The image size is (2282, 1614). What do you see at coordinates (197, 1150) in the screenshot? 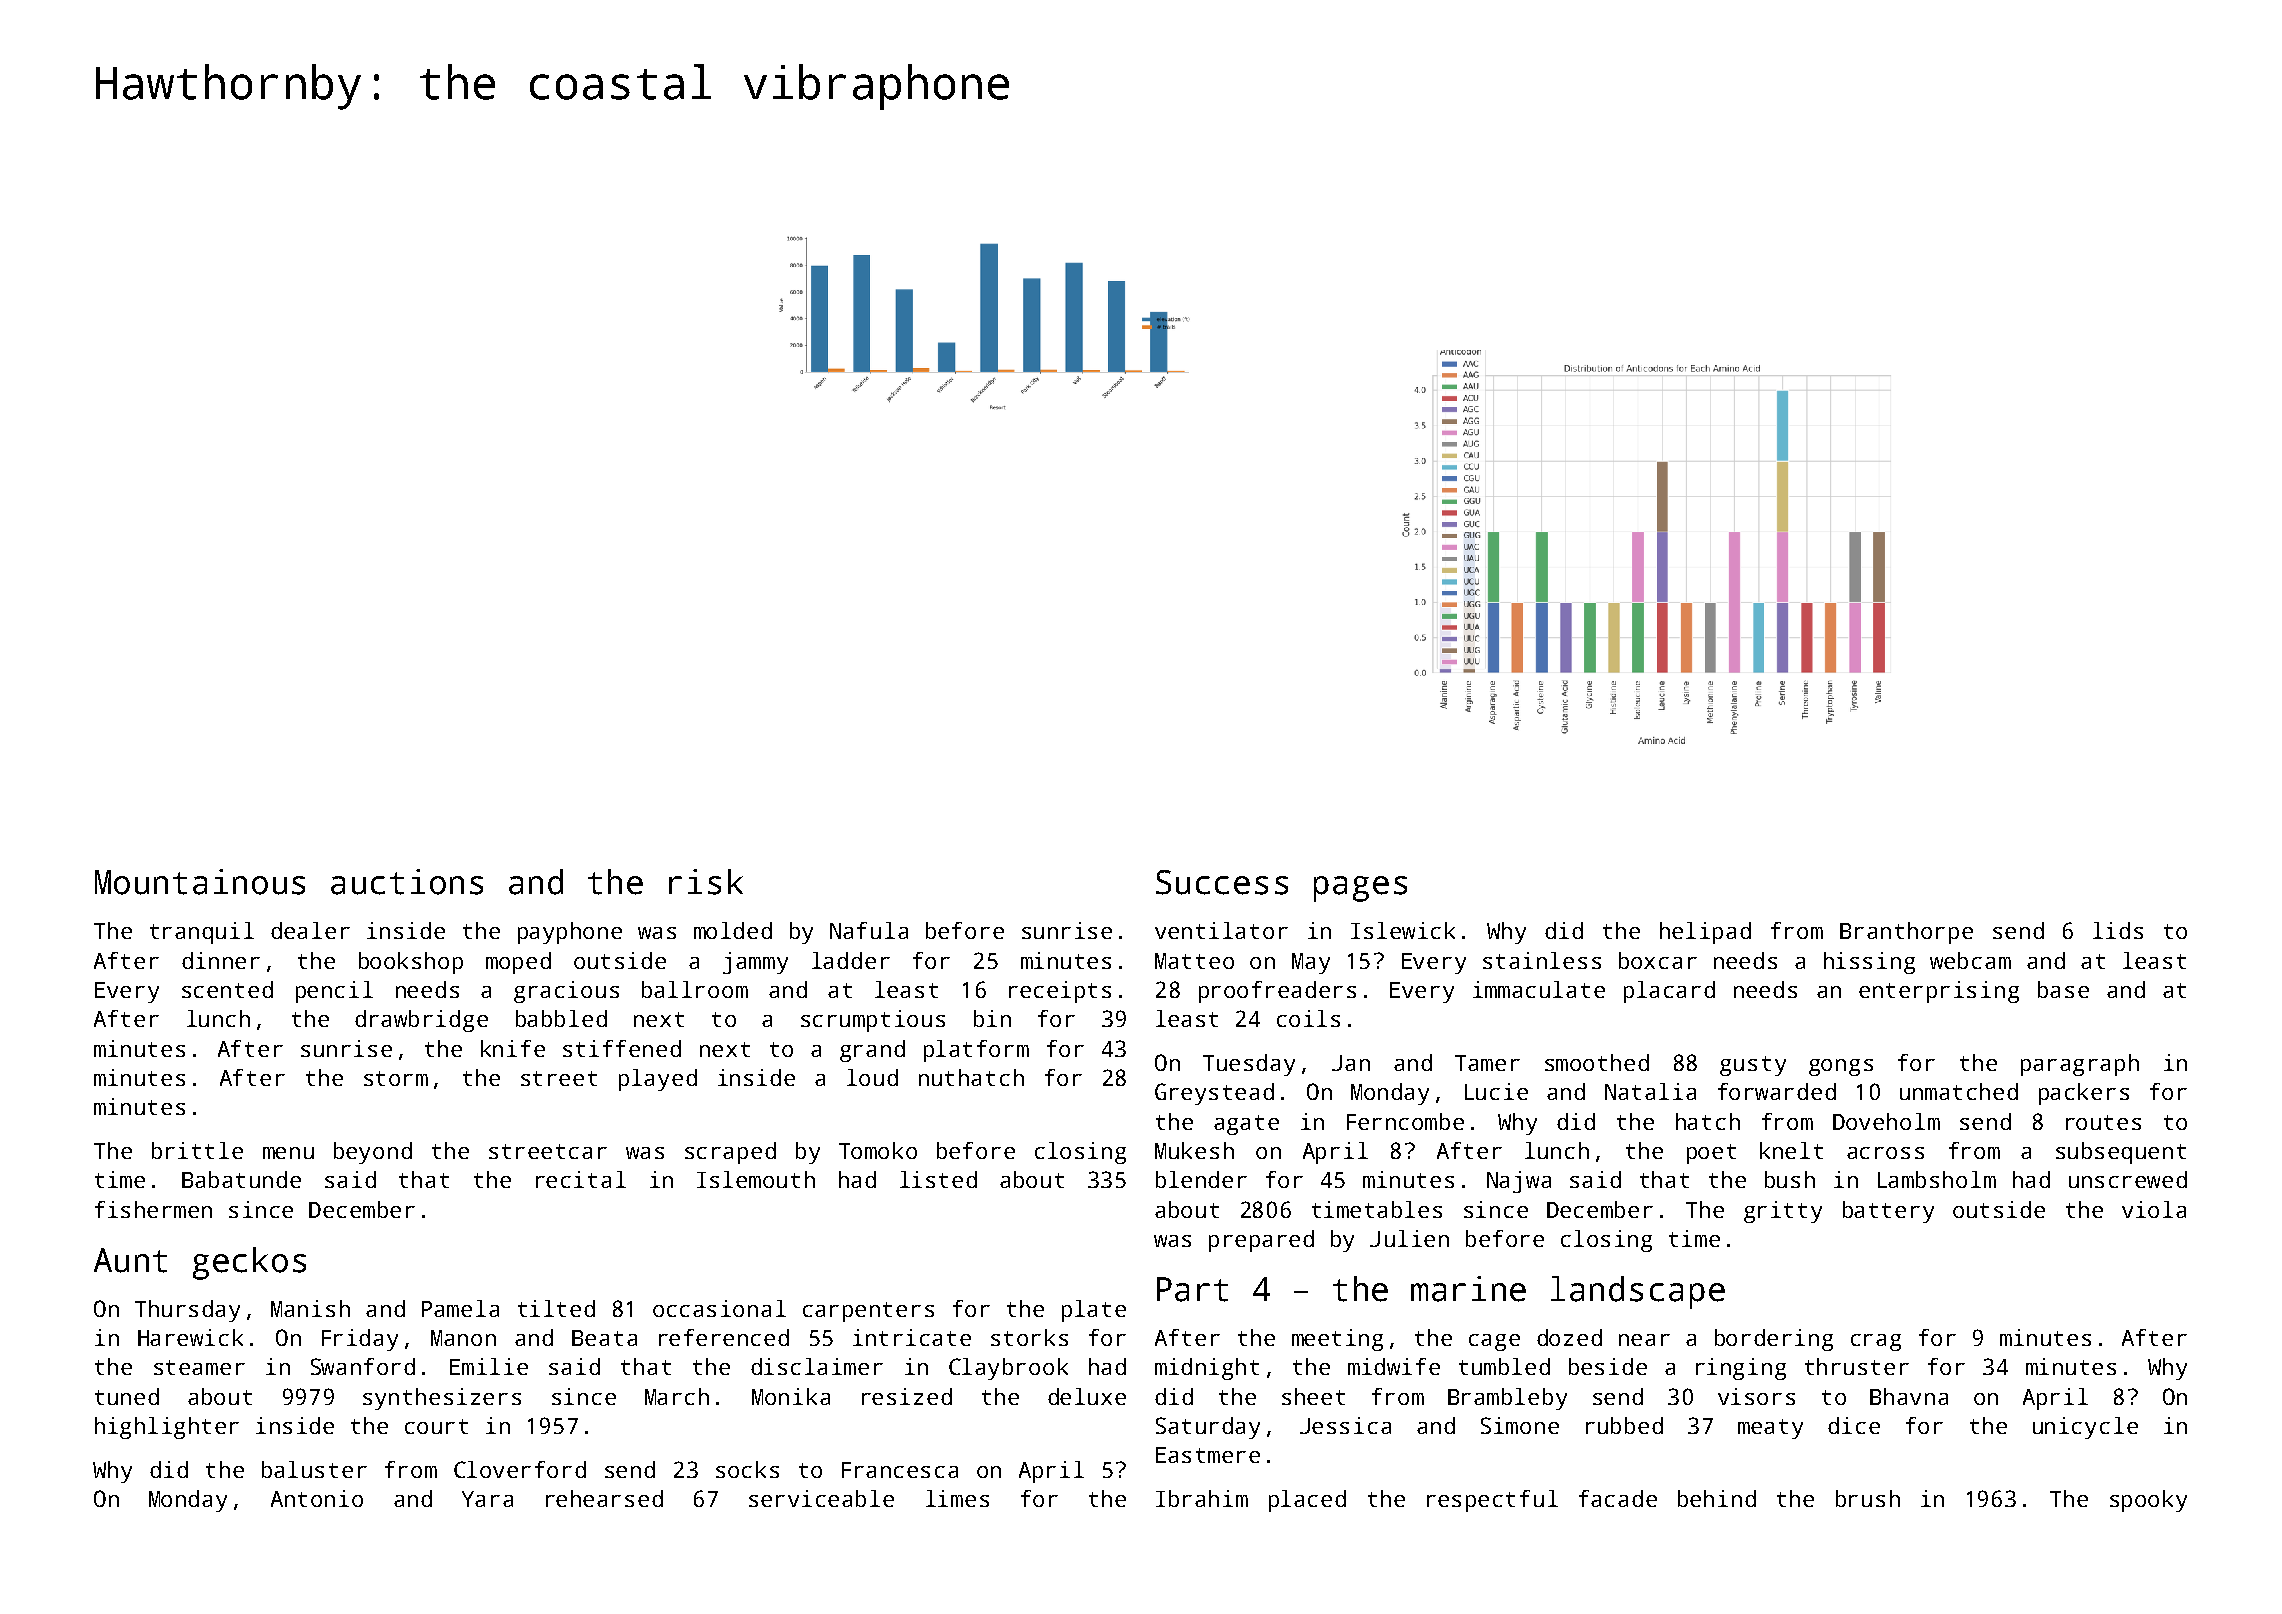
I see `brittle` at bounding box center [197, 1150].
